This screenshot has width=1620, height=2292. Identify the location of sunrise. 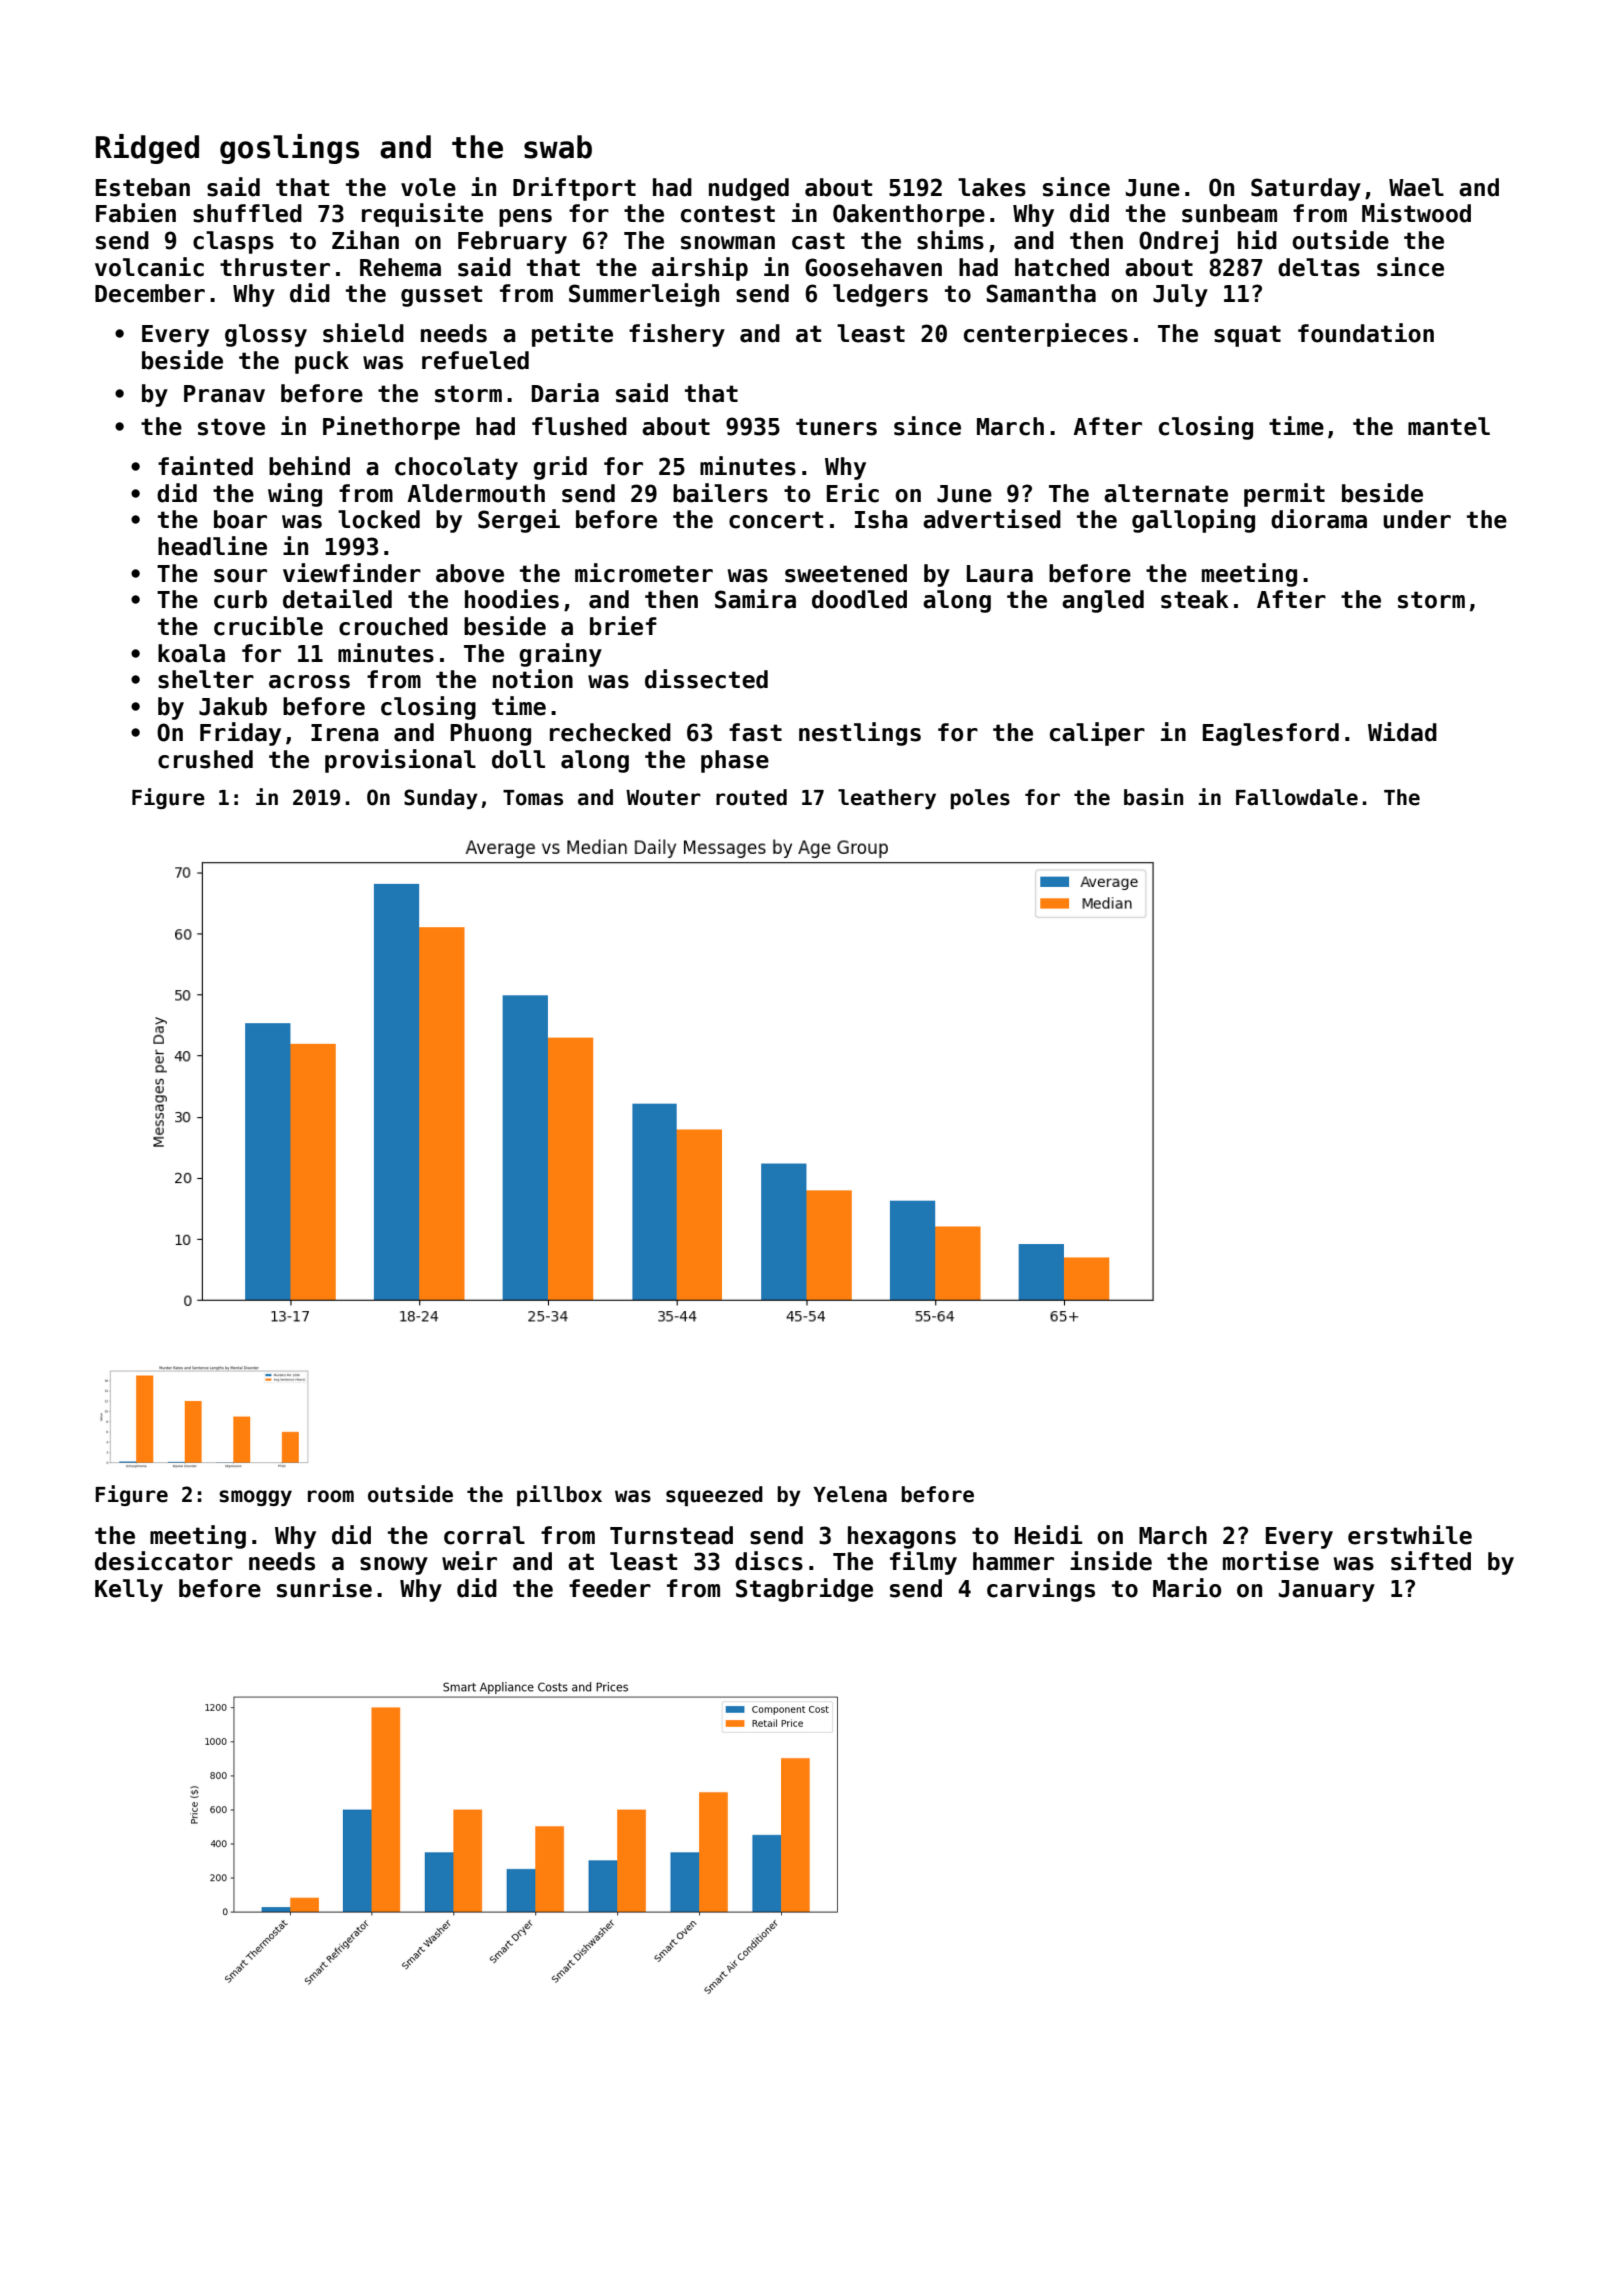
(324, 1588).
